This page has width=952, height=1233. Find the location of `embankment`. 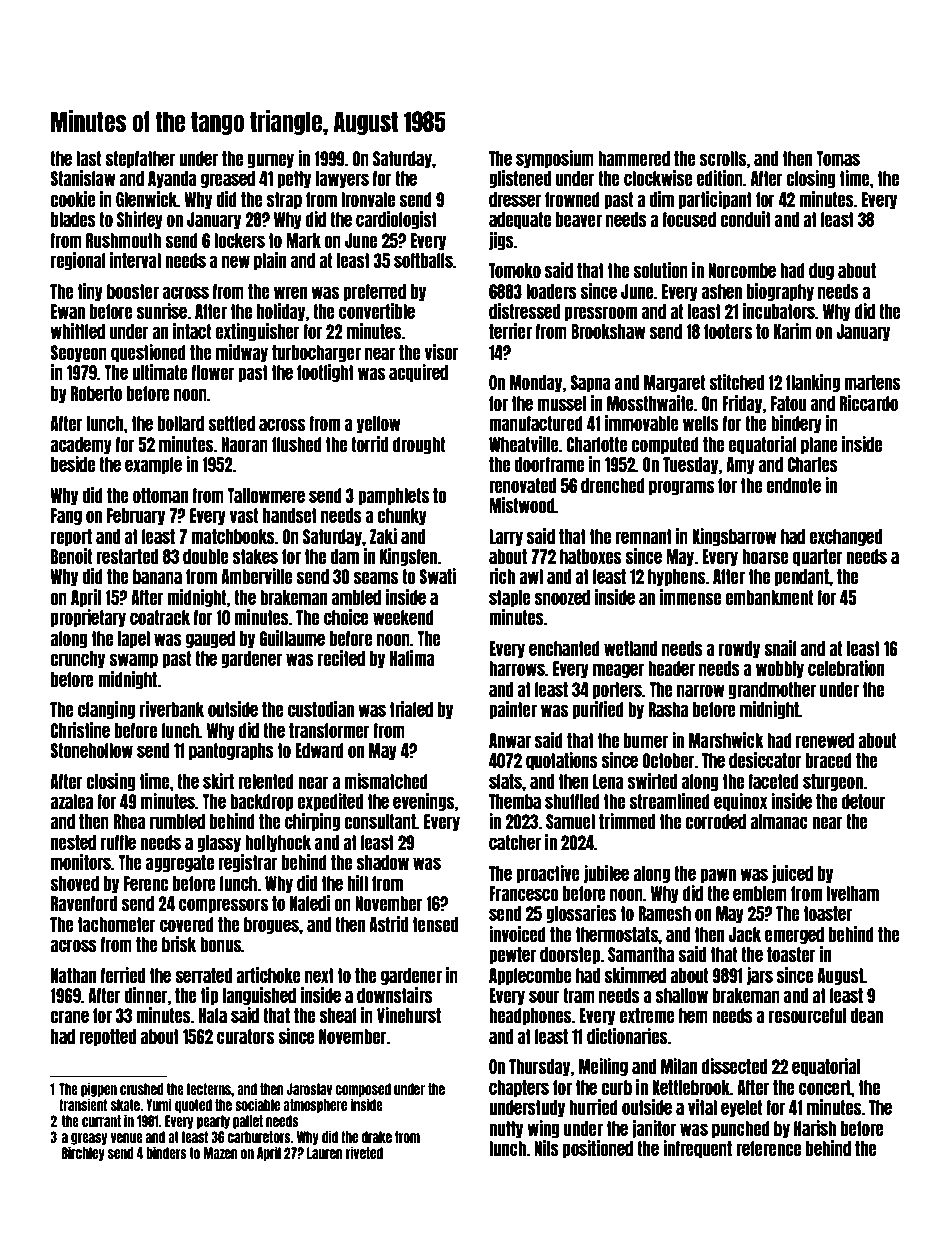

embankment is located at coordinates (769, 597).
